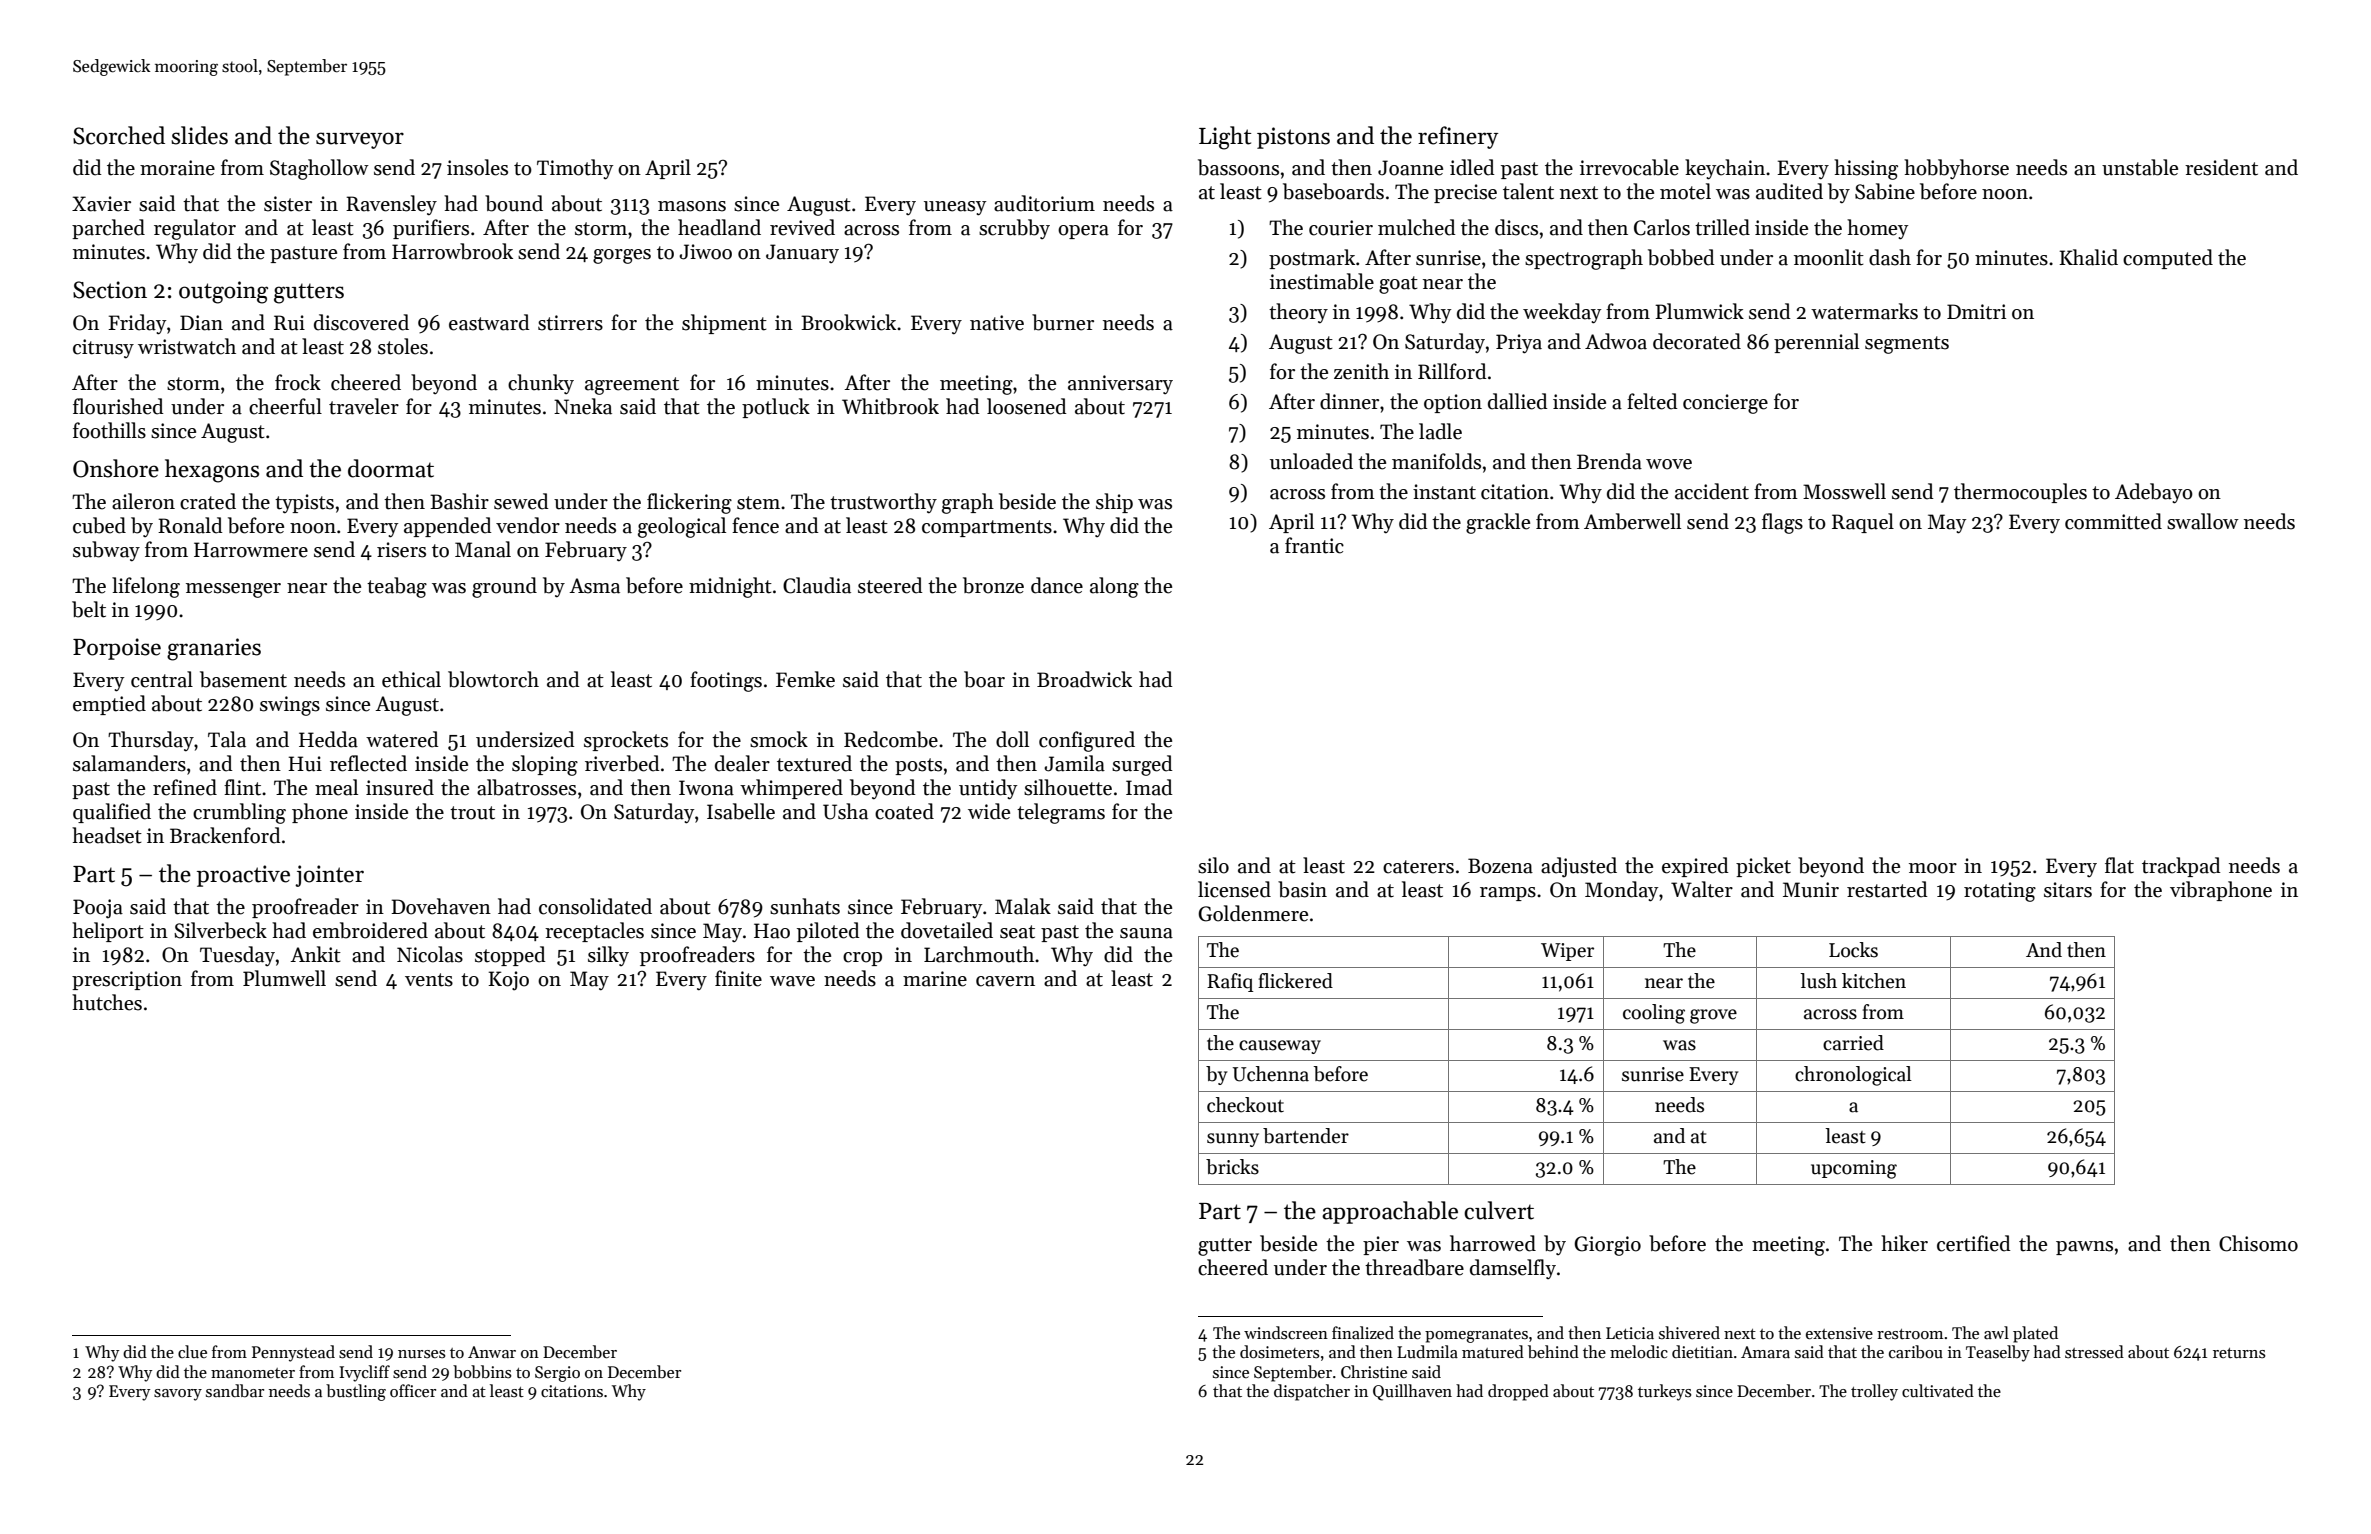 Image resolution: width=2371 pixels, height=1534 pixels. I want to click on bricks, so click(1232, 1167).
